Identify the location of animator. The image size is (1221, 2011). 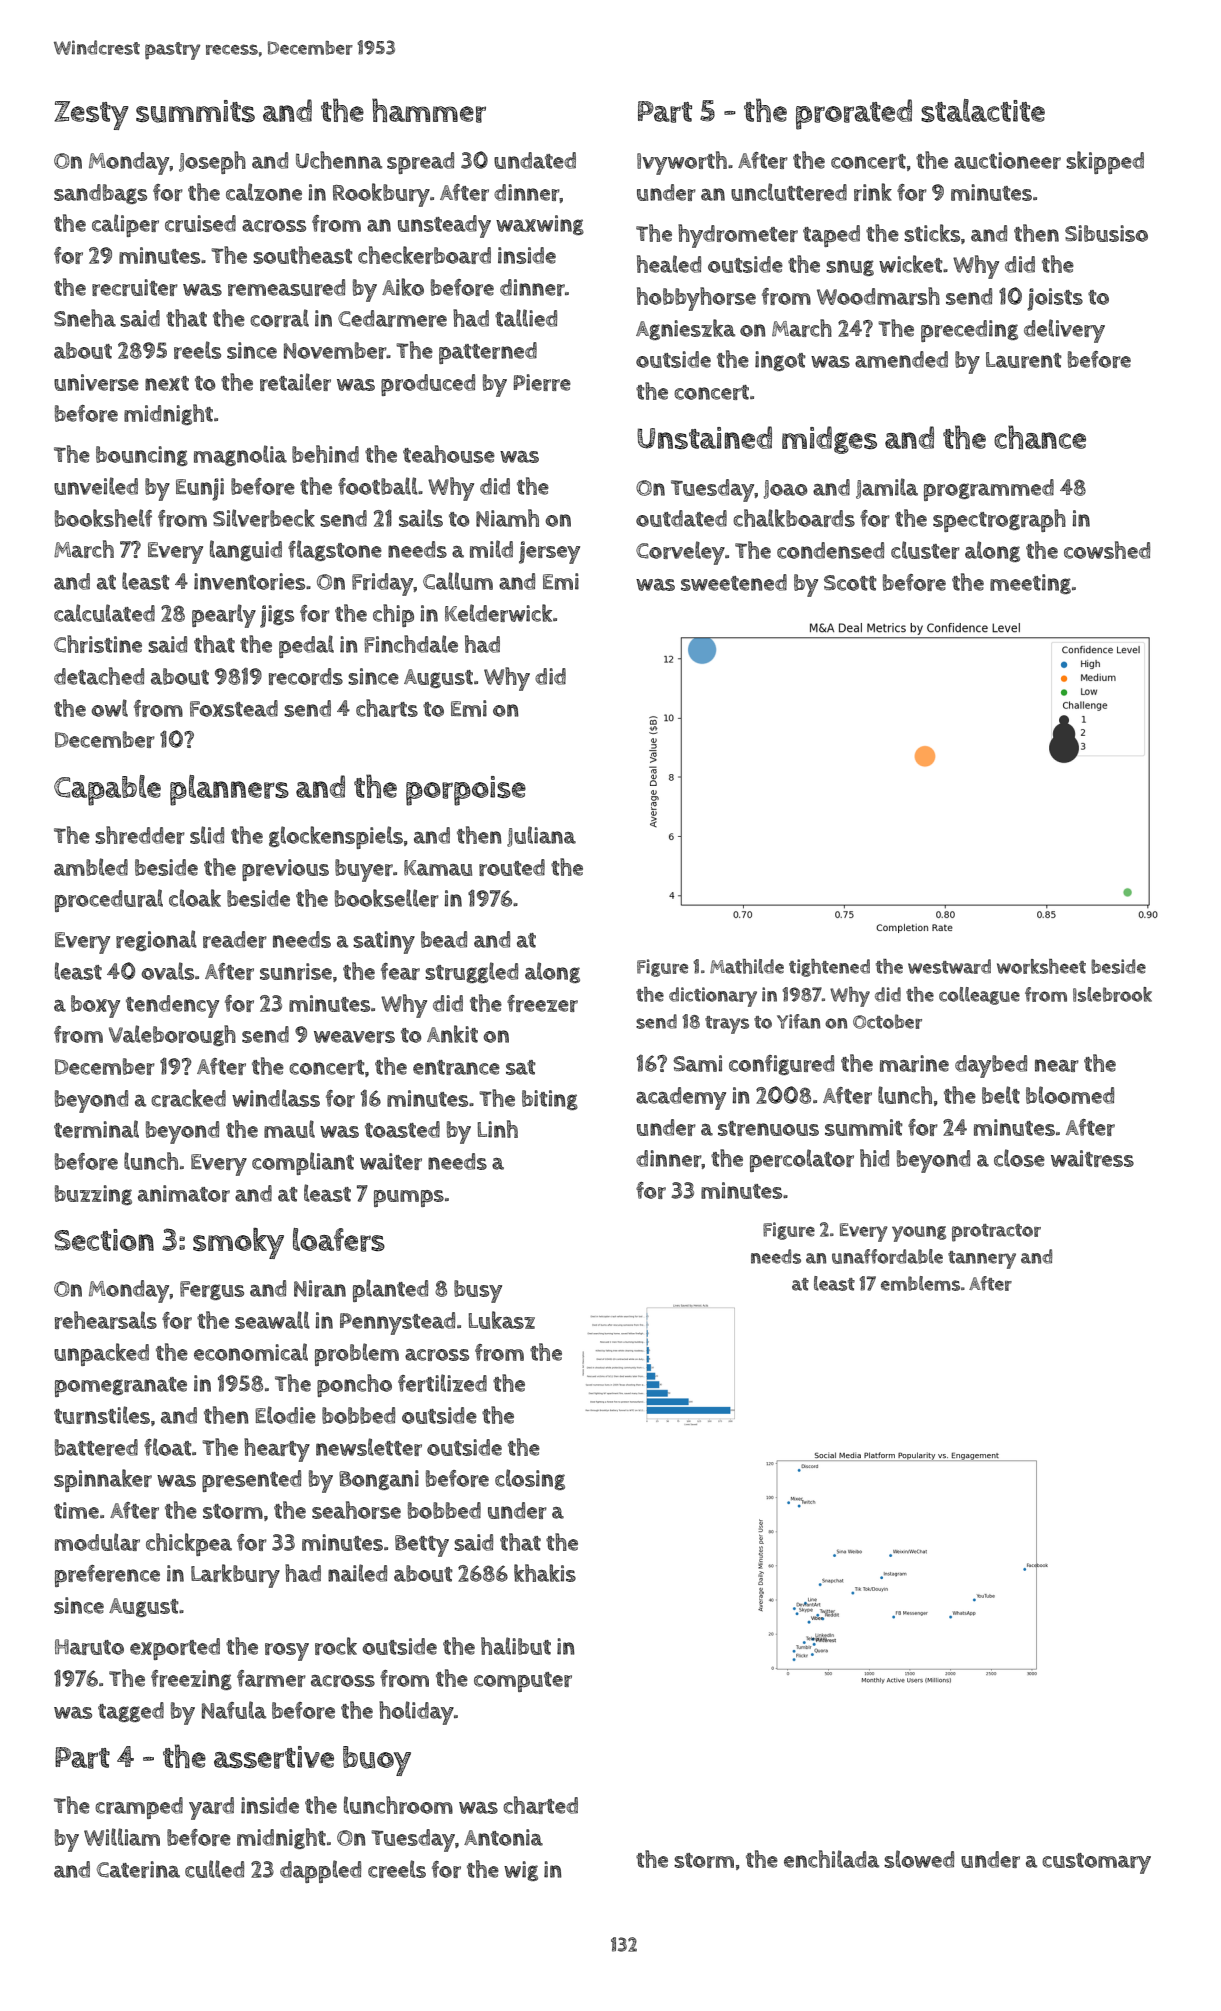
(184, 1193).
